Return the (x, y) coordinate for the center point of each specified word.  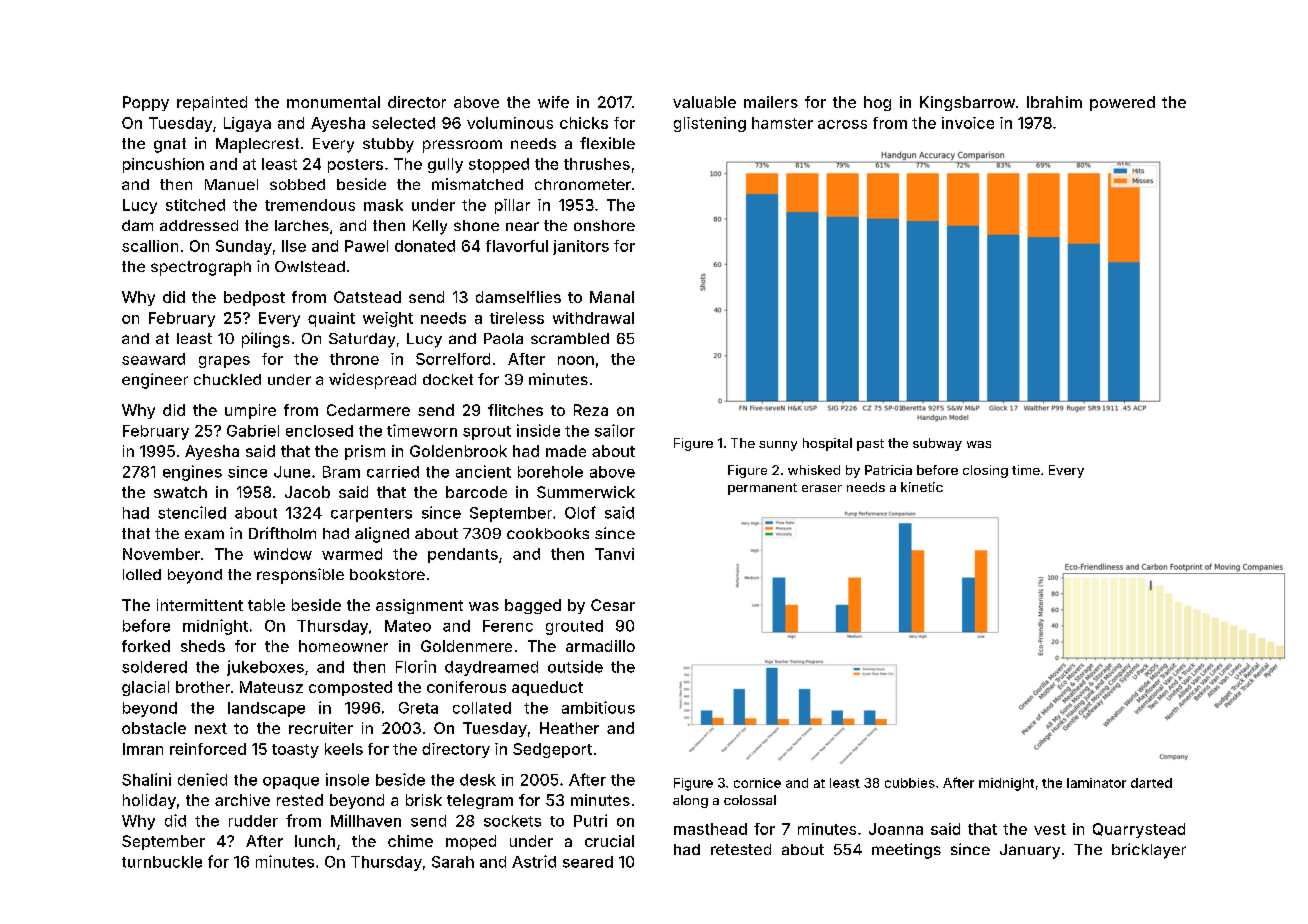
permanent (762, 489)
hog (877, 103)
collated (482, 708)
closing (985, 471)
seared (588, 862)
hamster (782, 123)
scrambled (570, 338)
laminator (1096, 783)
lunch (315, 841)
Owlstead (310, 266)
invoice (968, 123)
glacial (145, 688)
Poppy (146, 103)
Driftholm (282, 533)
